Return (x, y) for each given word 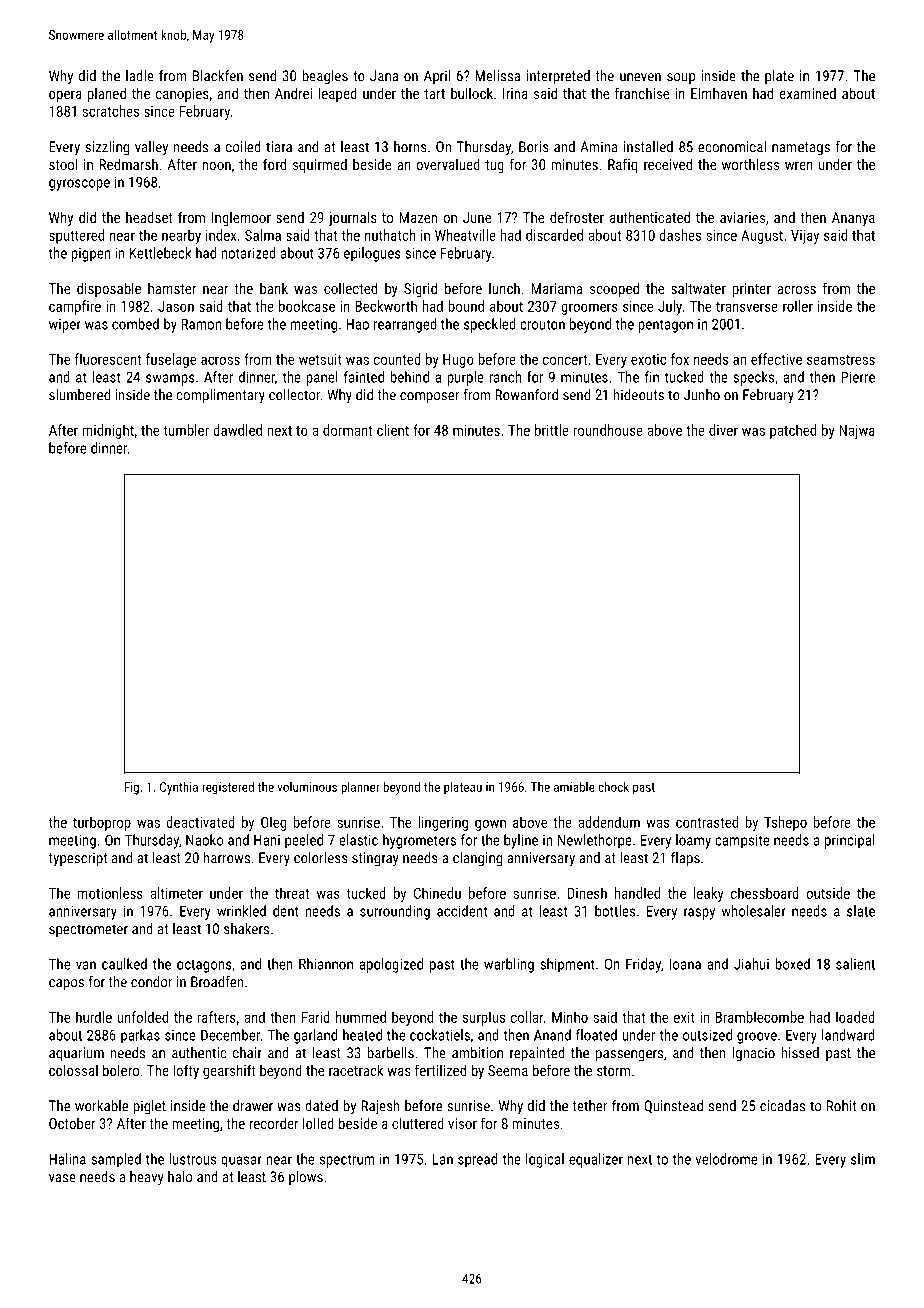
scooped (614, 289)
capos (66, 985)
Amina (599, 147)
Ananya (853, 219)
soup (681, 79)
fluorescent (108, 359)
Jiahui (751, 964)
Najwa (857, 432)
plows (306, 1178)
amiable (574, 787)
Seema (508, 1070)
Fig (132, 788)
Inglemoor (241, 219)
